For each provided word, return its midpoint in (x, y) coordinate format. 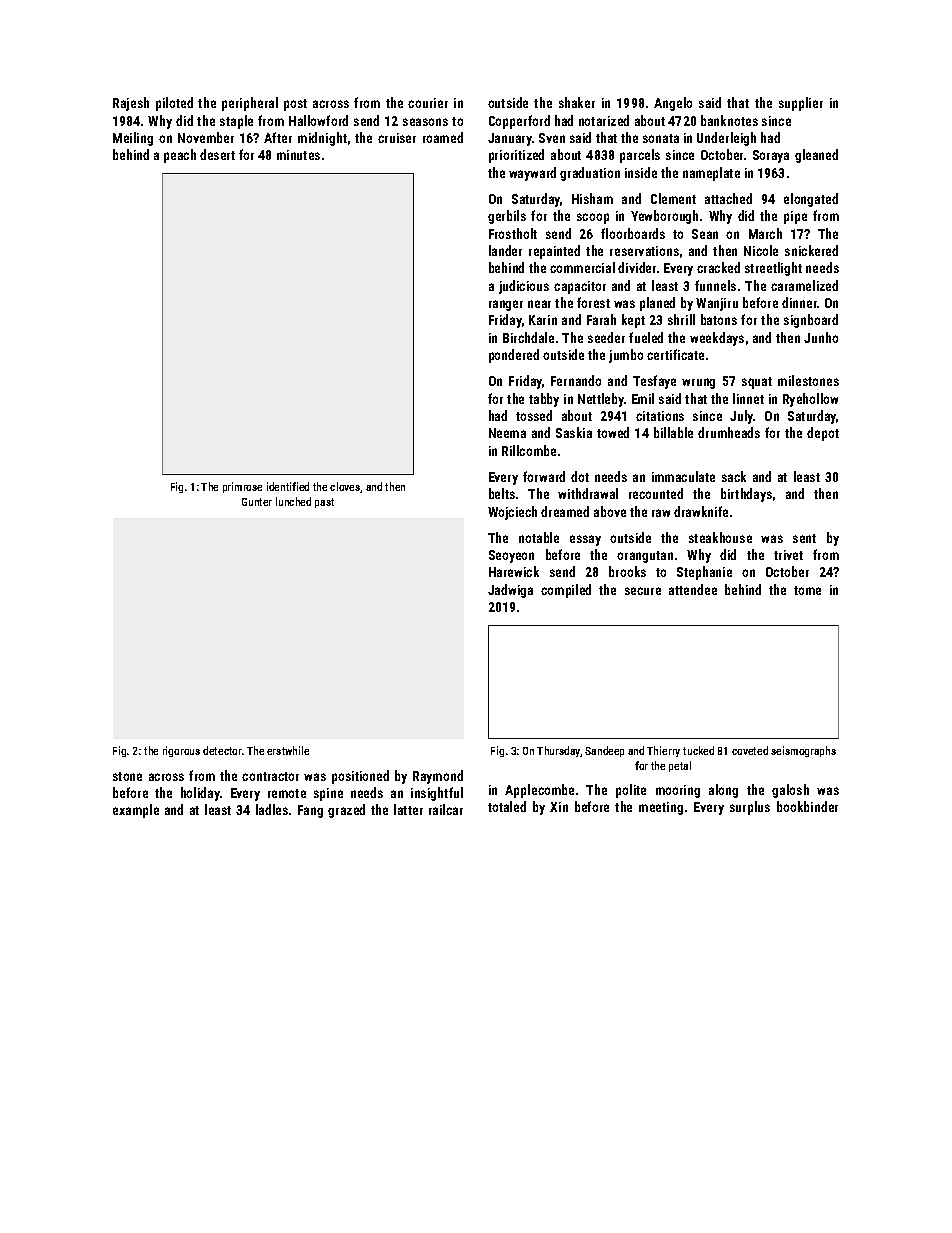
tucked (698, 750)
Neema (507, 433)
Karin (543, 320)
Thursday (559, 751)
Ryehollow (810, 400)
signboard (811, 321)
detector (222, 750)
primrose (242, 487)
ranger (506, 305)
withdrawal (588, 493)
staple (236, 122)
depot (823, 434)
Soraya (771, 156)
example (136, 811)
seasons (425, 122)
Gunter (257, 502)
